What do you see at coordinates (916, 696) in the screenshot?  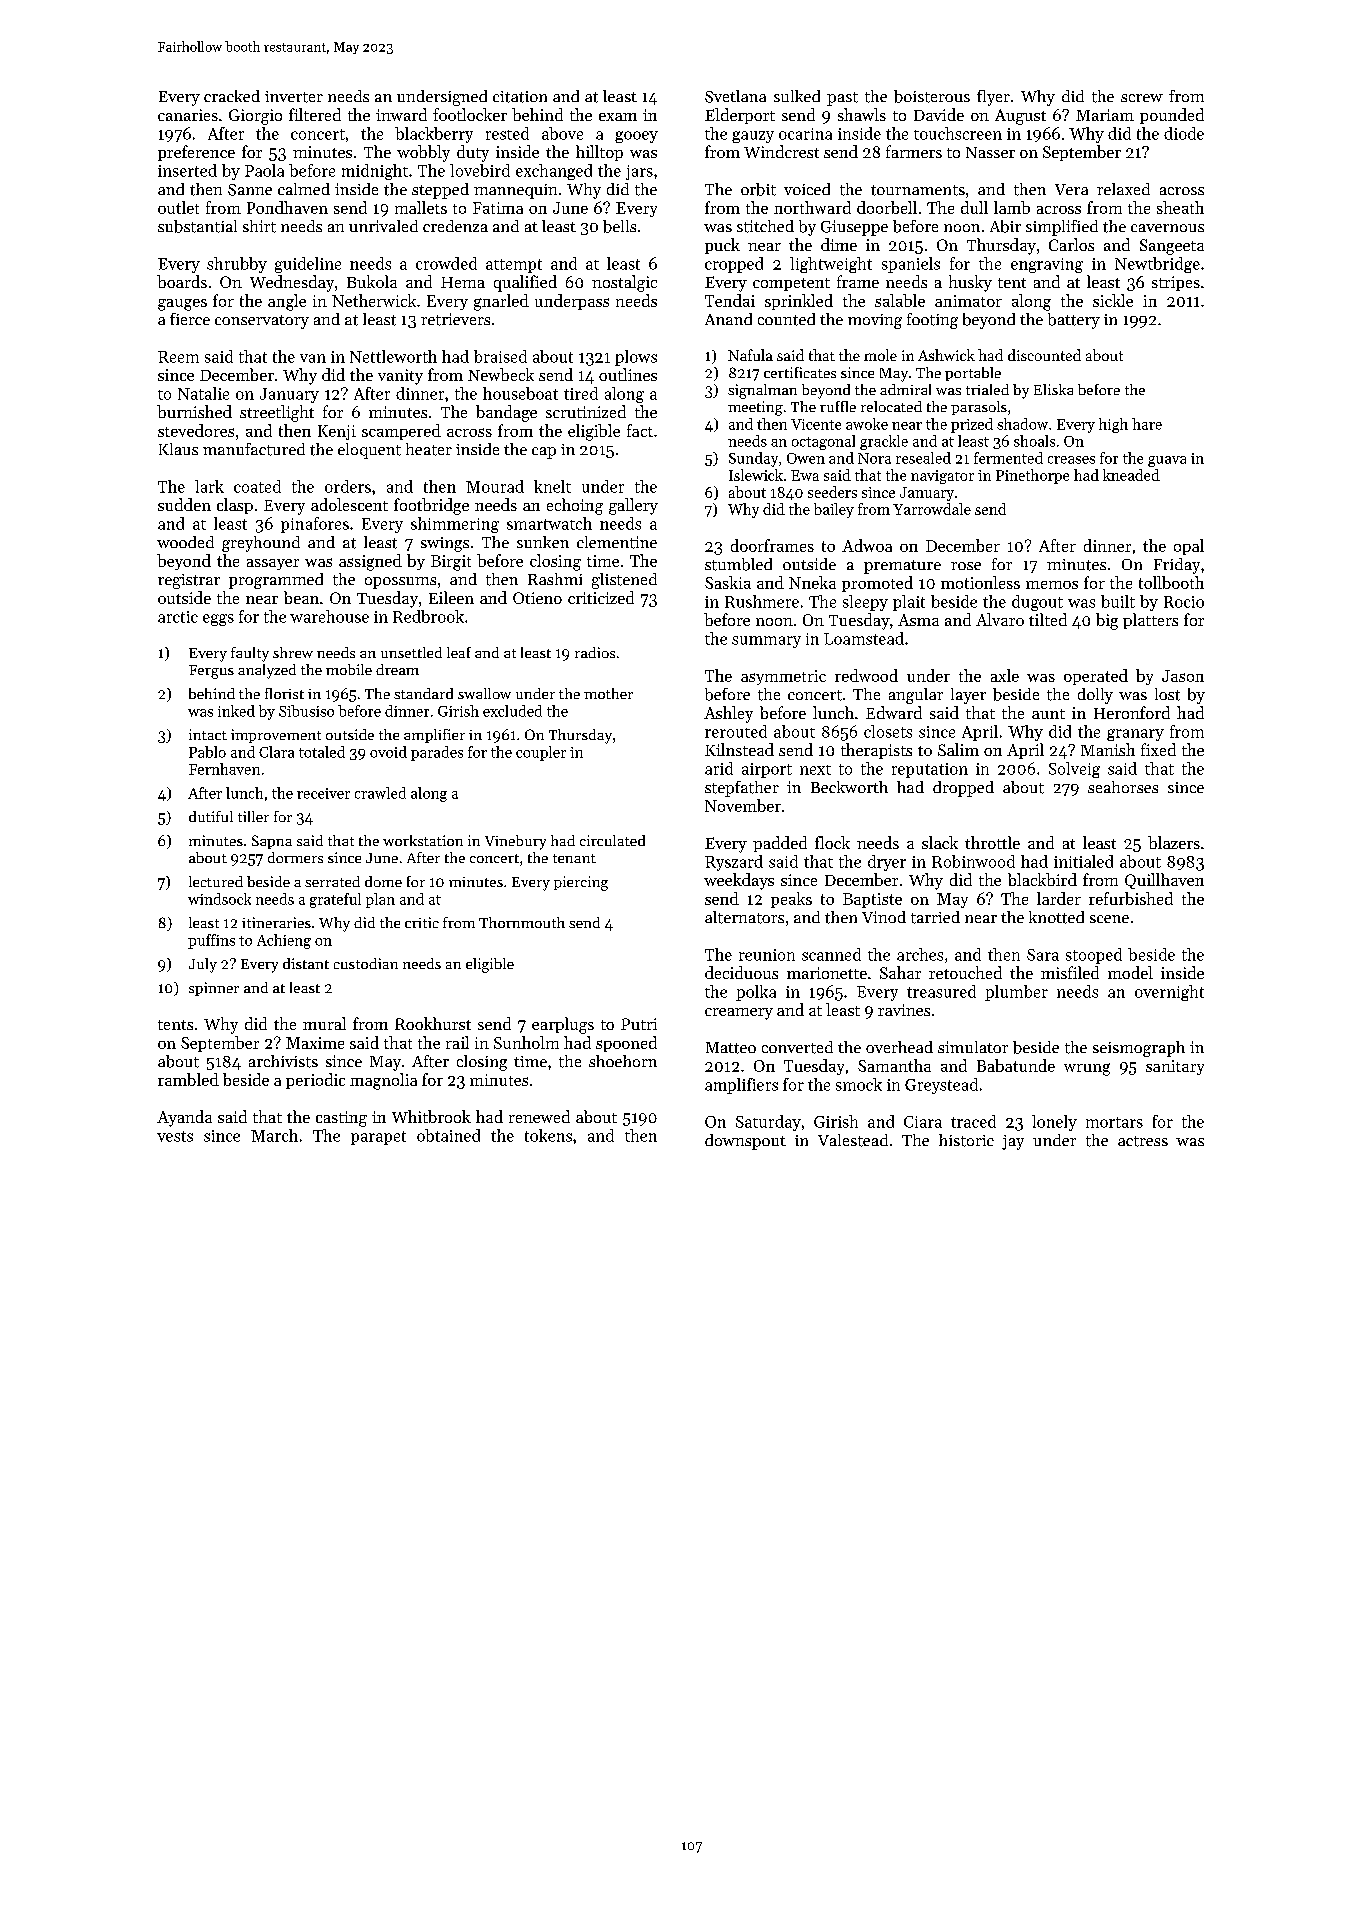 I see `angular` at bounding box center [916, 696].
